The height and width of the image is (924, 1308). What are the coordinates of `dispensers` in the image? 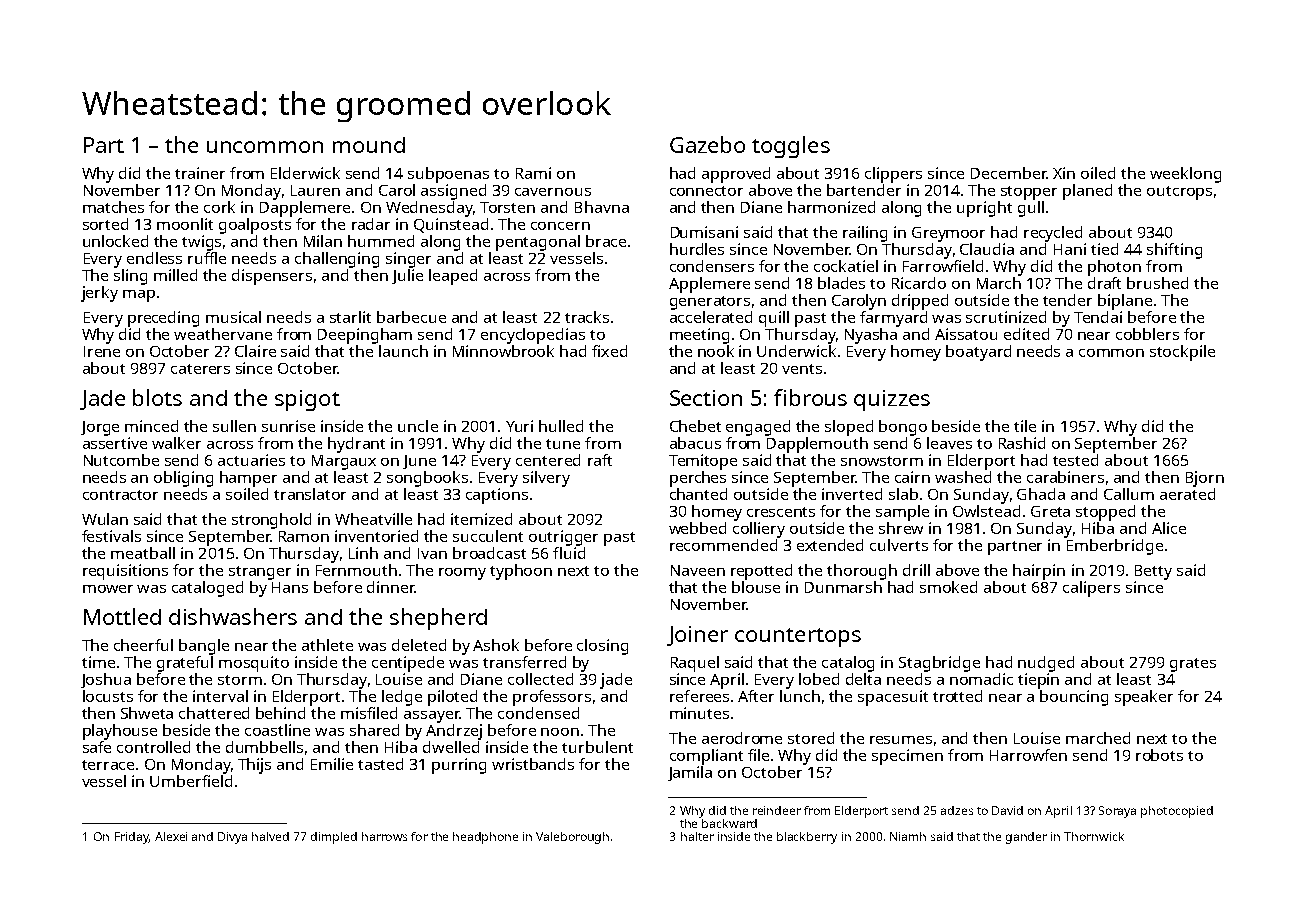 It's located at (272, 277).
